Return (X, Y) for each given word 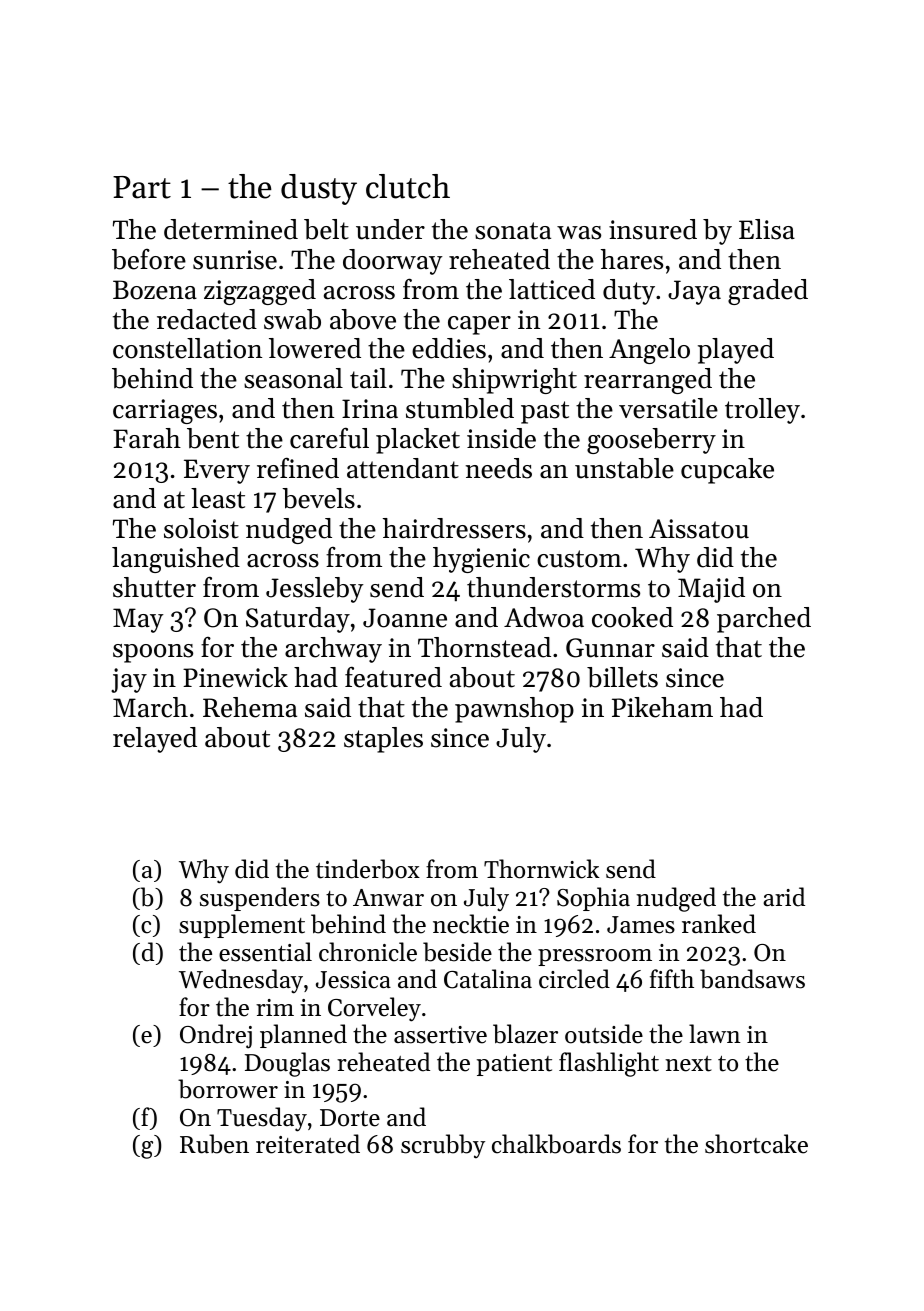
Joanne (405, 618)
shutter (154, 587)
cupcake (727, 471)
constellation (187, 348)
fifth (672, 979)
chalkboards (556, 1144)
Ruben (214, 1144)
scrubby (443, 1146)
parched (764, 620)
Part (142, 187)
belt (326, 229)
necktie (471, 924)
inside (501, 438)
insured (653, 229)
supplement (242, 926)
